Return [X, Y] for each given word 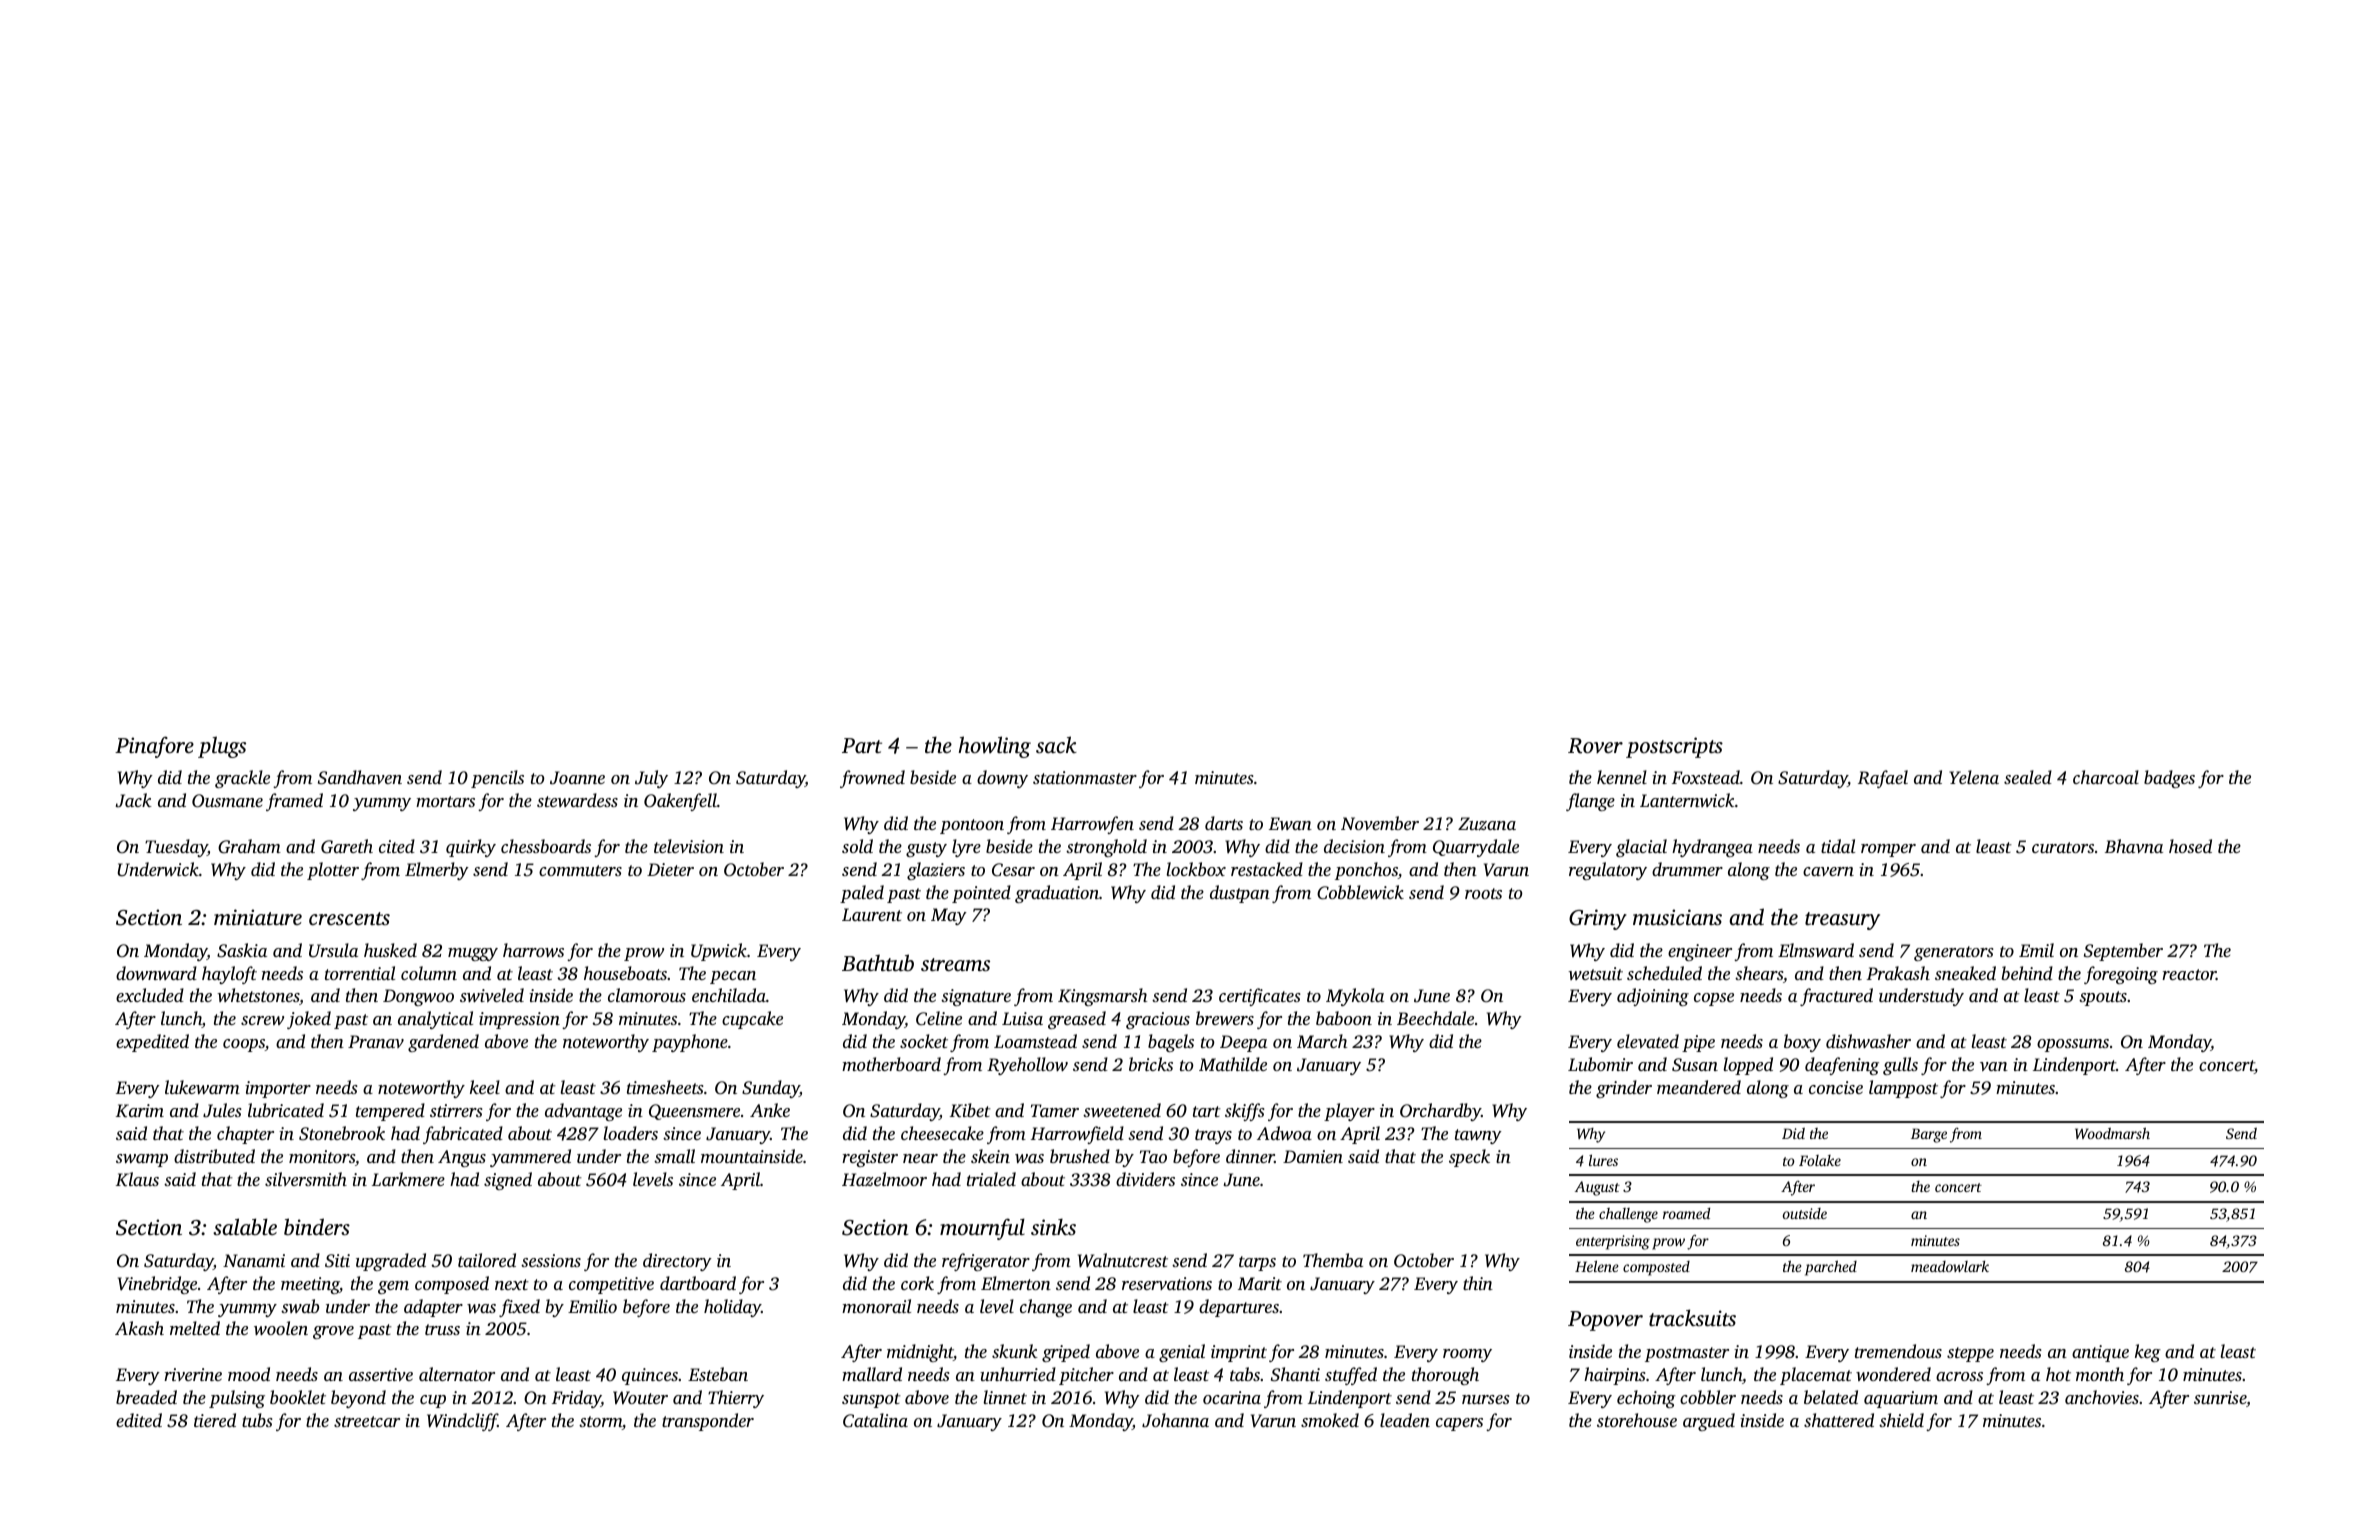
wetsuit [1595, 973]
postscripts [1674, 747]
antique [2100, 1353]
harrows [533, 950]
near [920, 1158]
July [651, 779]
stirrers [456, 1110]
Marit [1260, 1283]
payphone [690, 1043]
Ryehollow [1027, 1066]
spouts [2103, 998]
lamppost [1903, 1089]
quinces [650, 1376]
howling [994, 747]
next [512, 1284]
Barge [1929, 1135]
